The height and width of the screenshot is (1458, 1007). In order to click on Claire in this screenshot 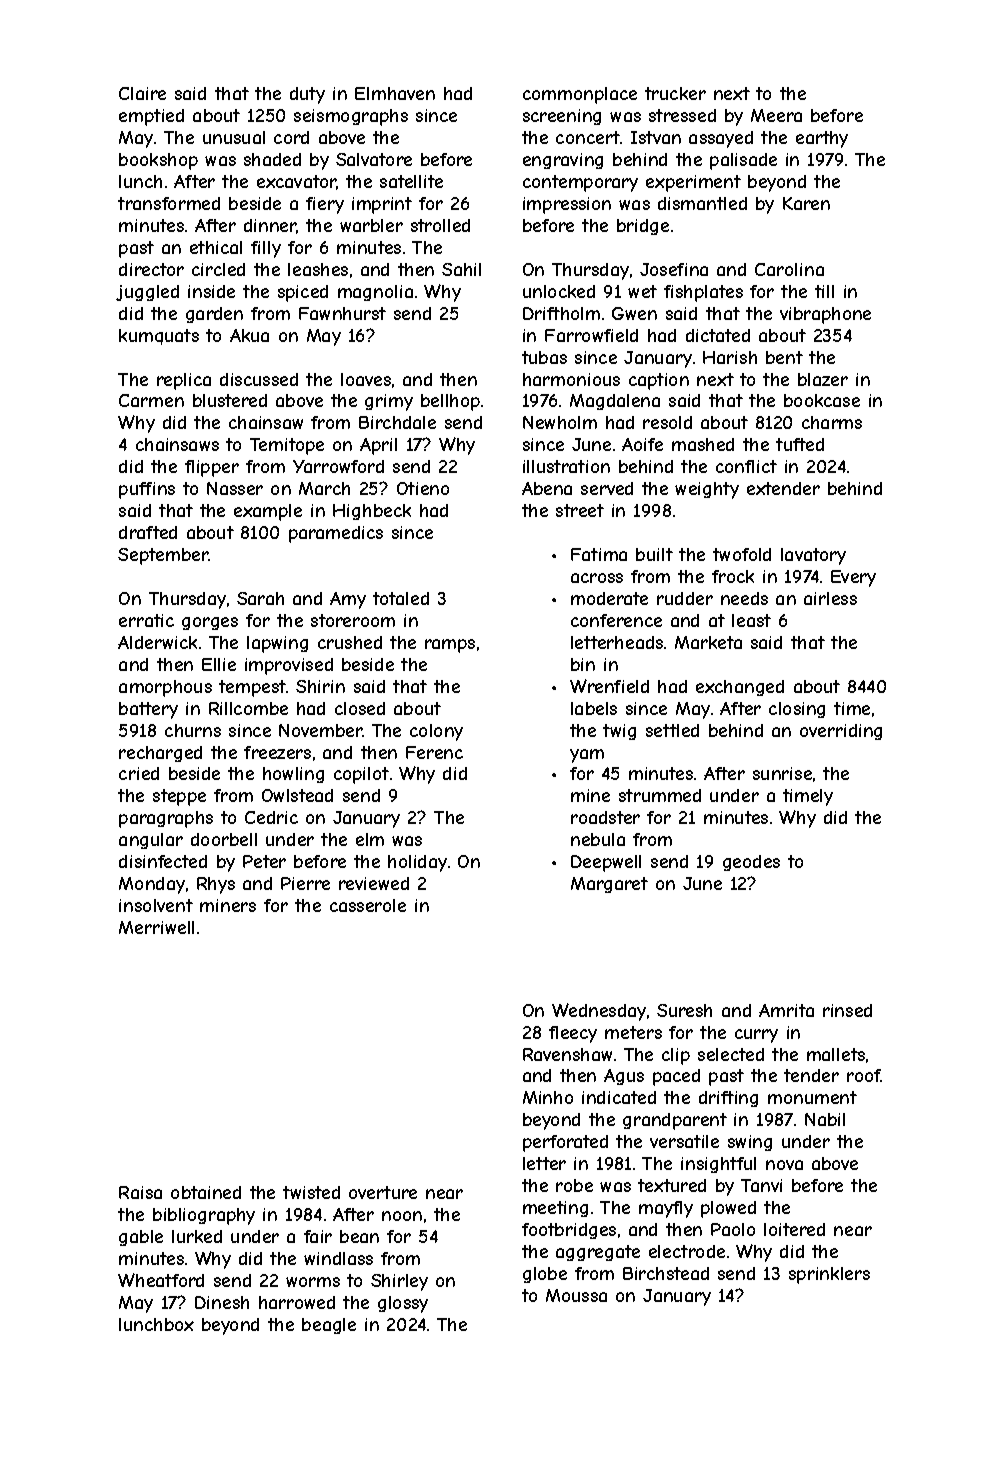, I will do `click(142, 93)`.
